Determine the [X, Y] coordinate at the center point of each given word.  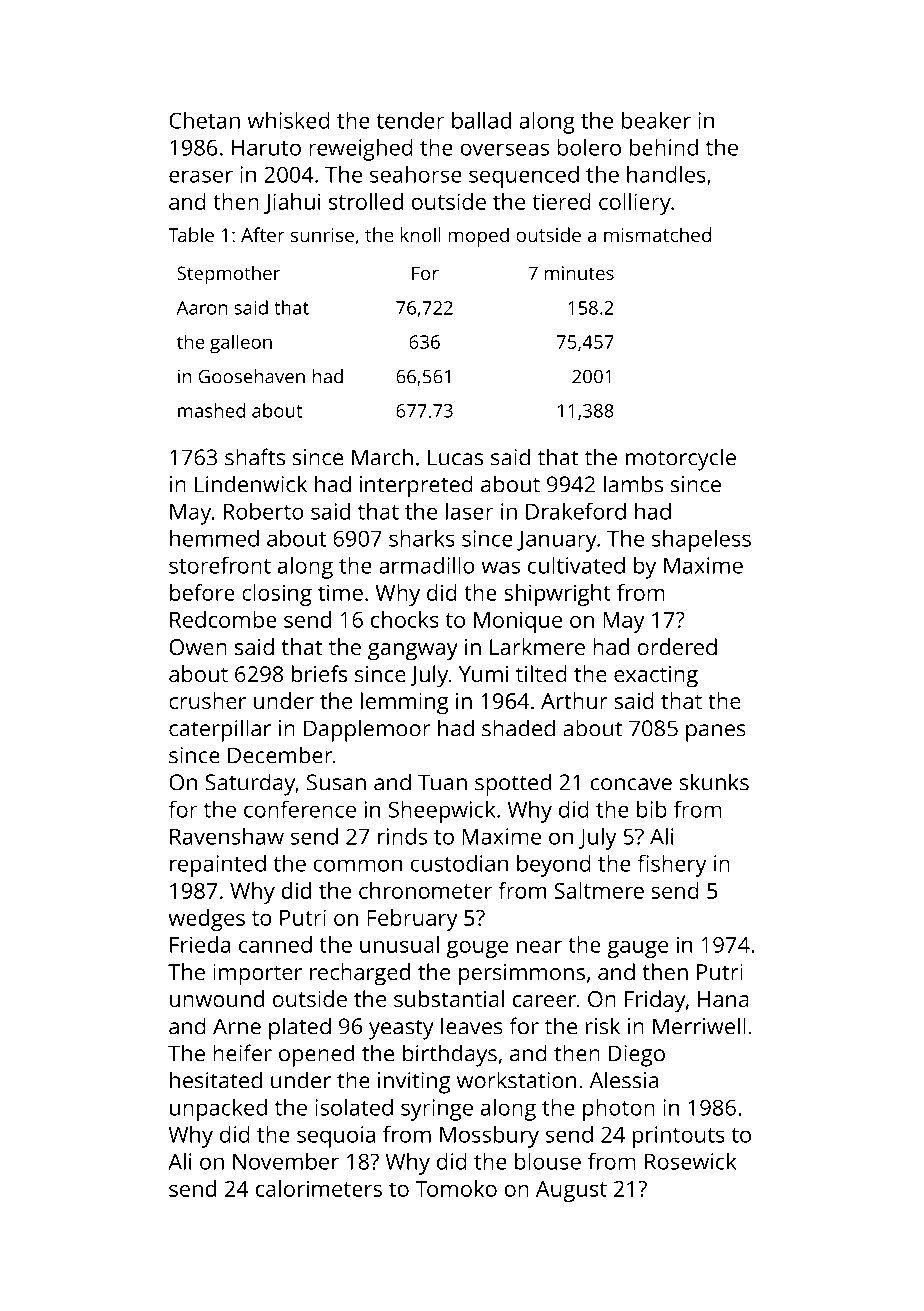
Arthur [574, 700]
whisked [288, 120]
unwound [217, 998]
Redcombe [223, 619]
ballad [481, 120]
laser [470, 511]
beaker [656, 120]
